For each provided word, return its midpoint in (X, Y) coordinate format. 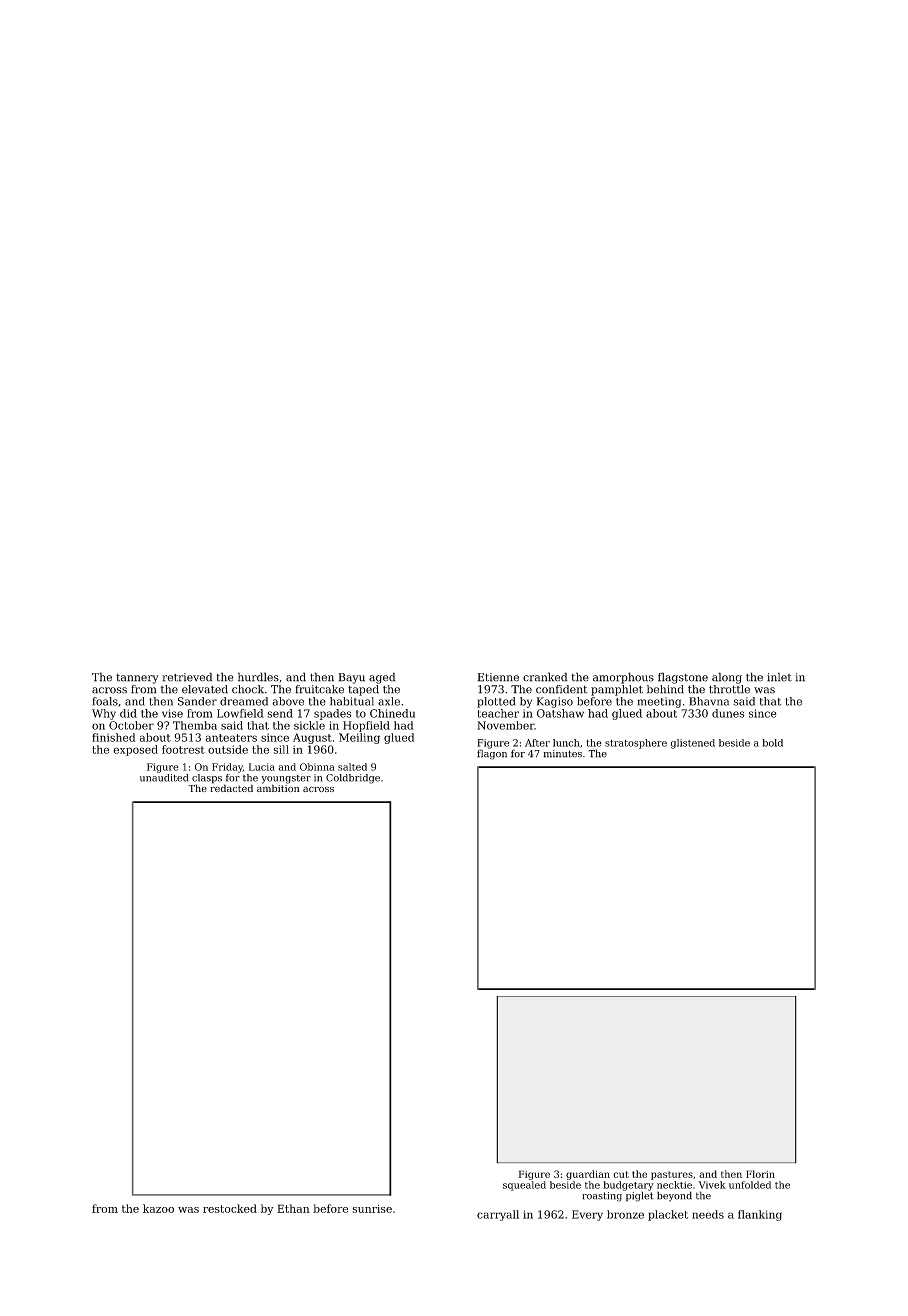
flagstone (683, 678)
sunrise (372, 1209)
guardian (588, 1175)
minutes (562, 754)
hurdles (258, 677)
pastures (672, 1175)
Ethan (293, 1208)
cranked (545, 677)
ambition (278, 788)
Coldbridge (353, 779)
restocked (230, 1208)
